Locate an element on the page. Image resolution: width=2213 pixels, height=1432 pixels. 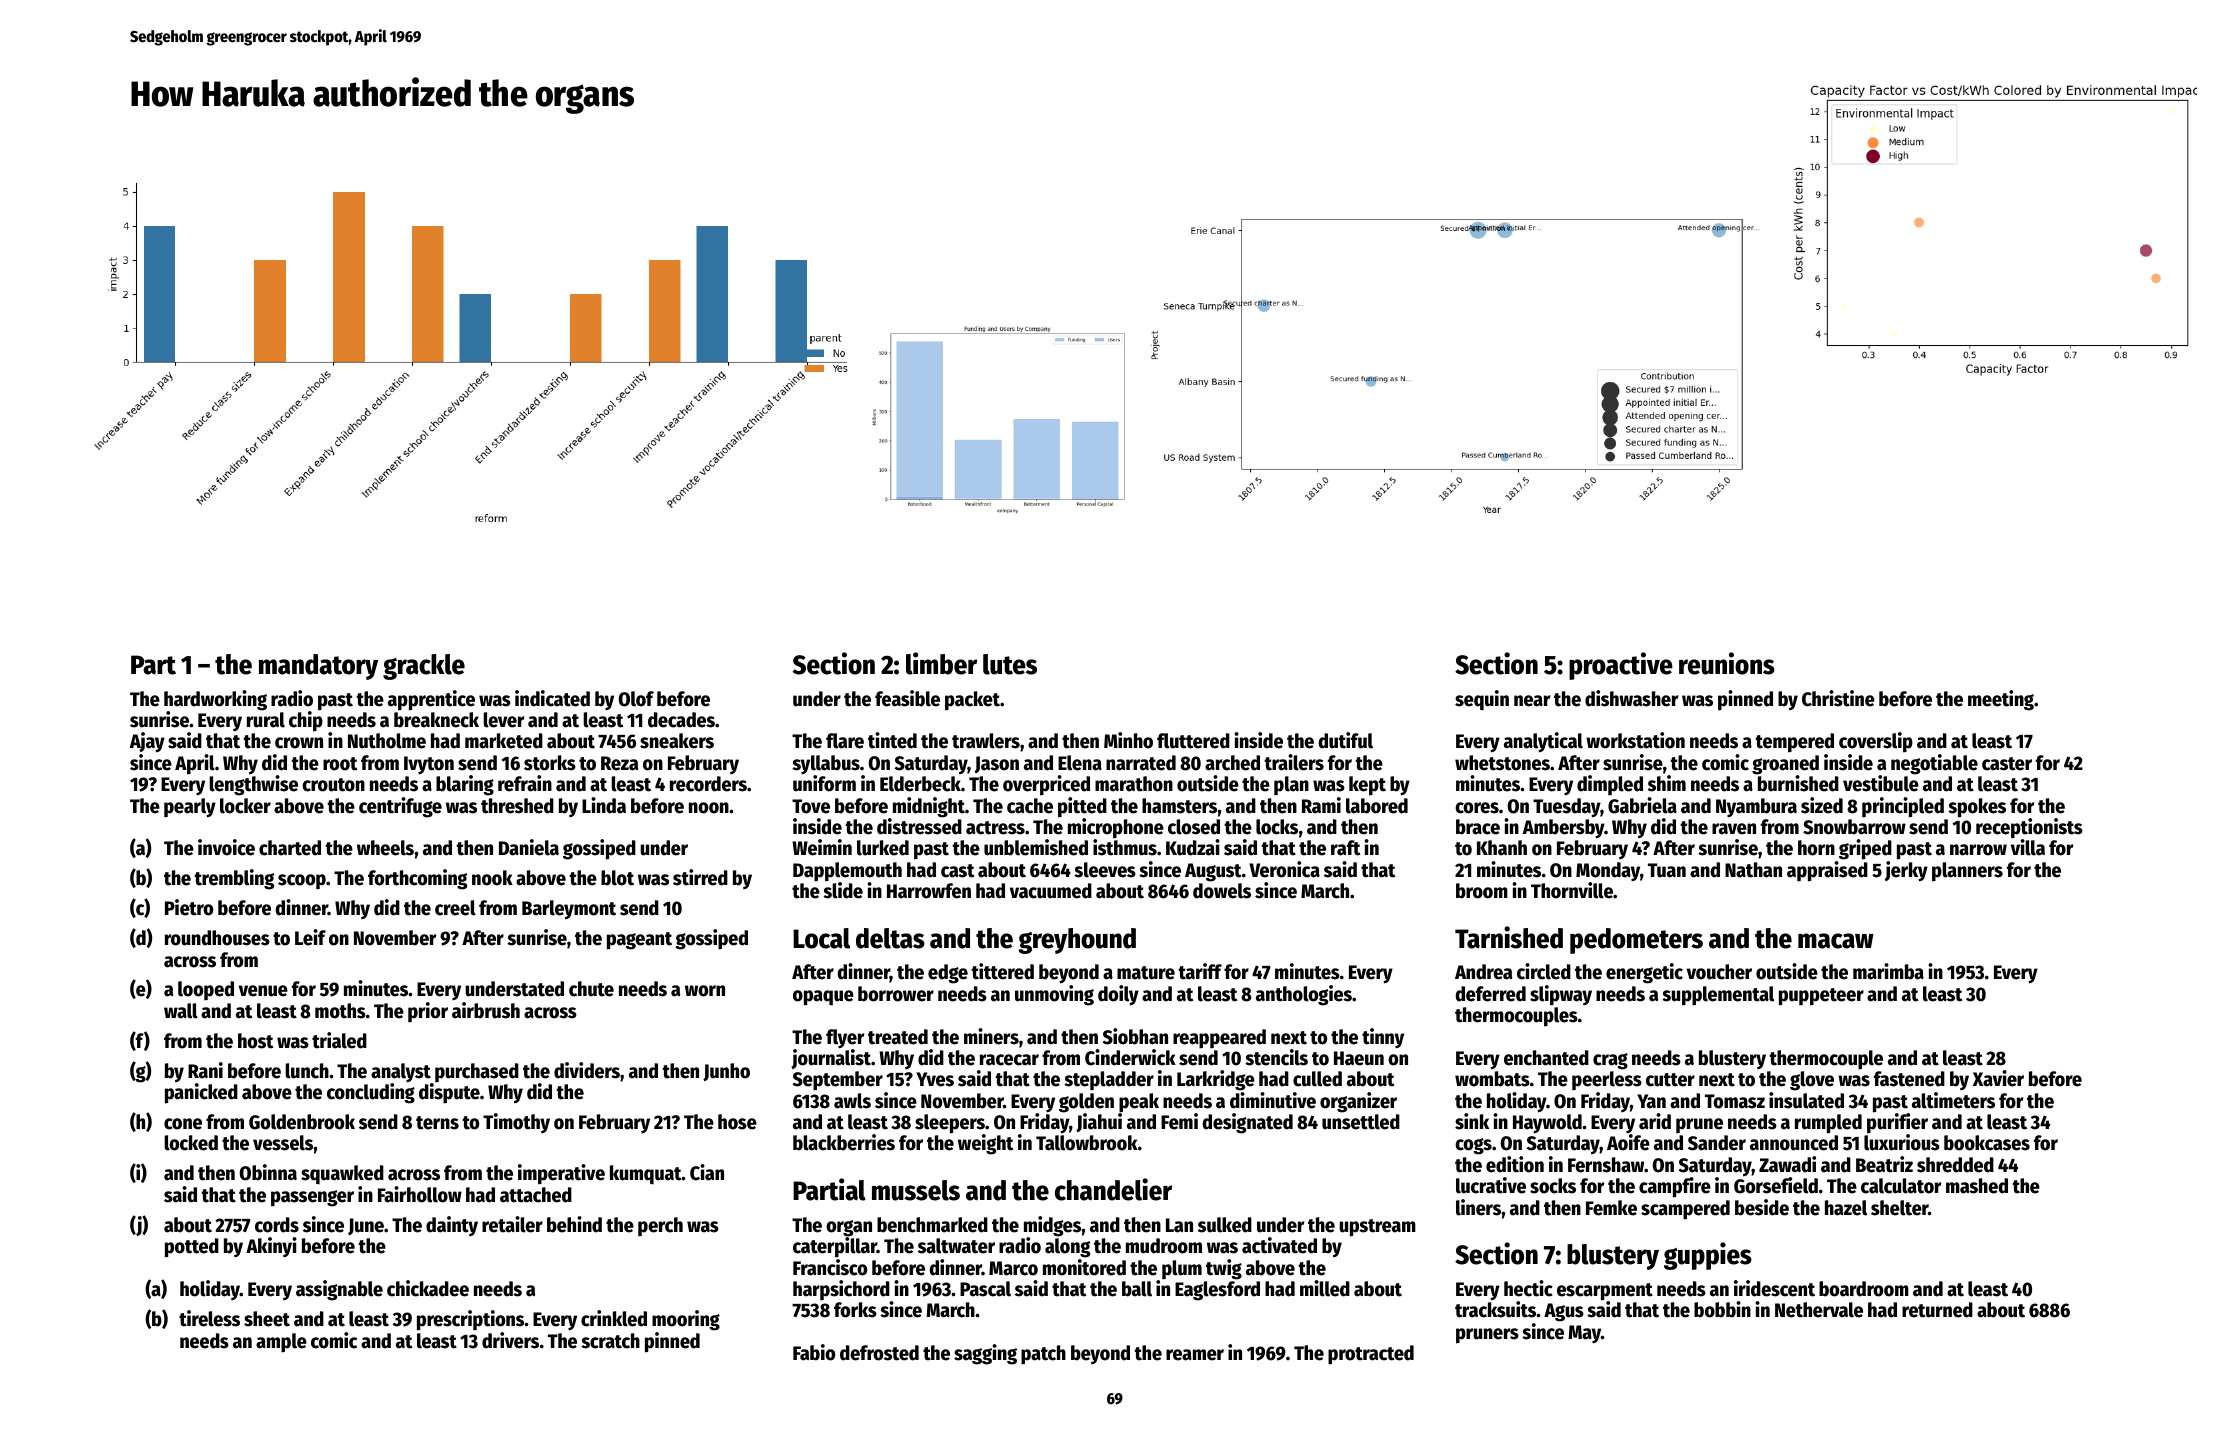
Tallowbrook is located at coordinates (1087, 1143).
